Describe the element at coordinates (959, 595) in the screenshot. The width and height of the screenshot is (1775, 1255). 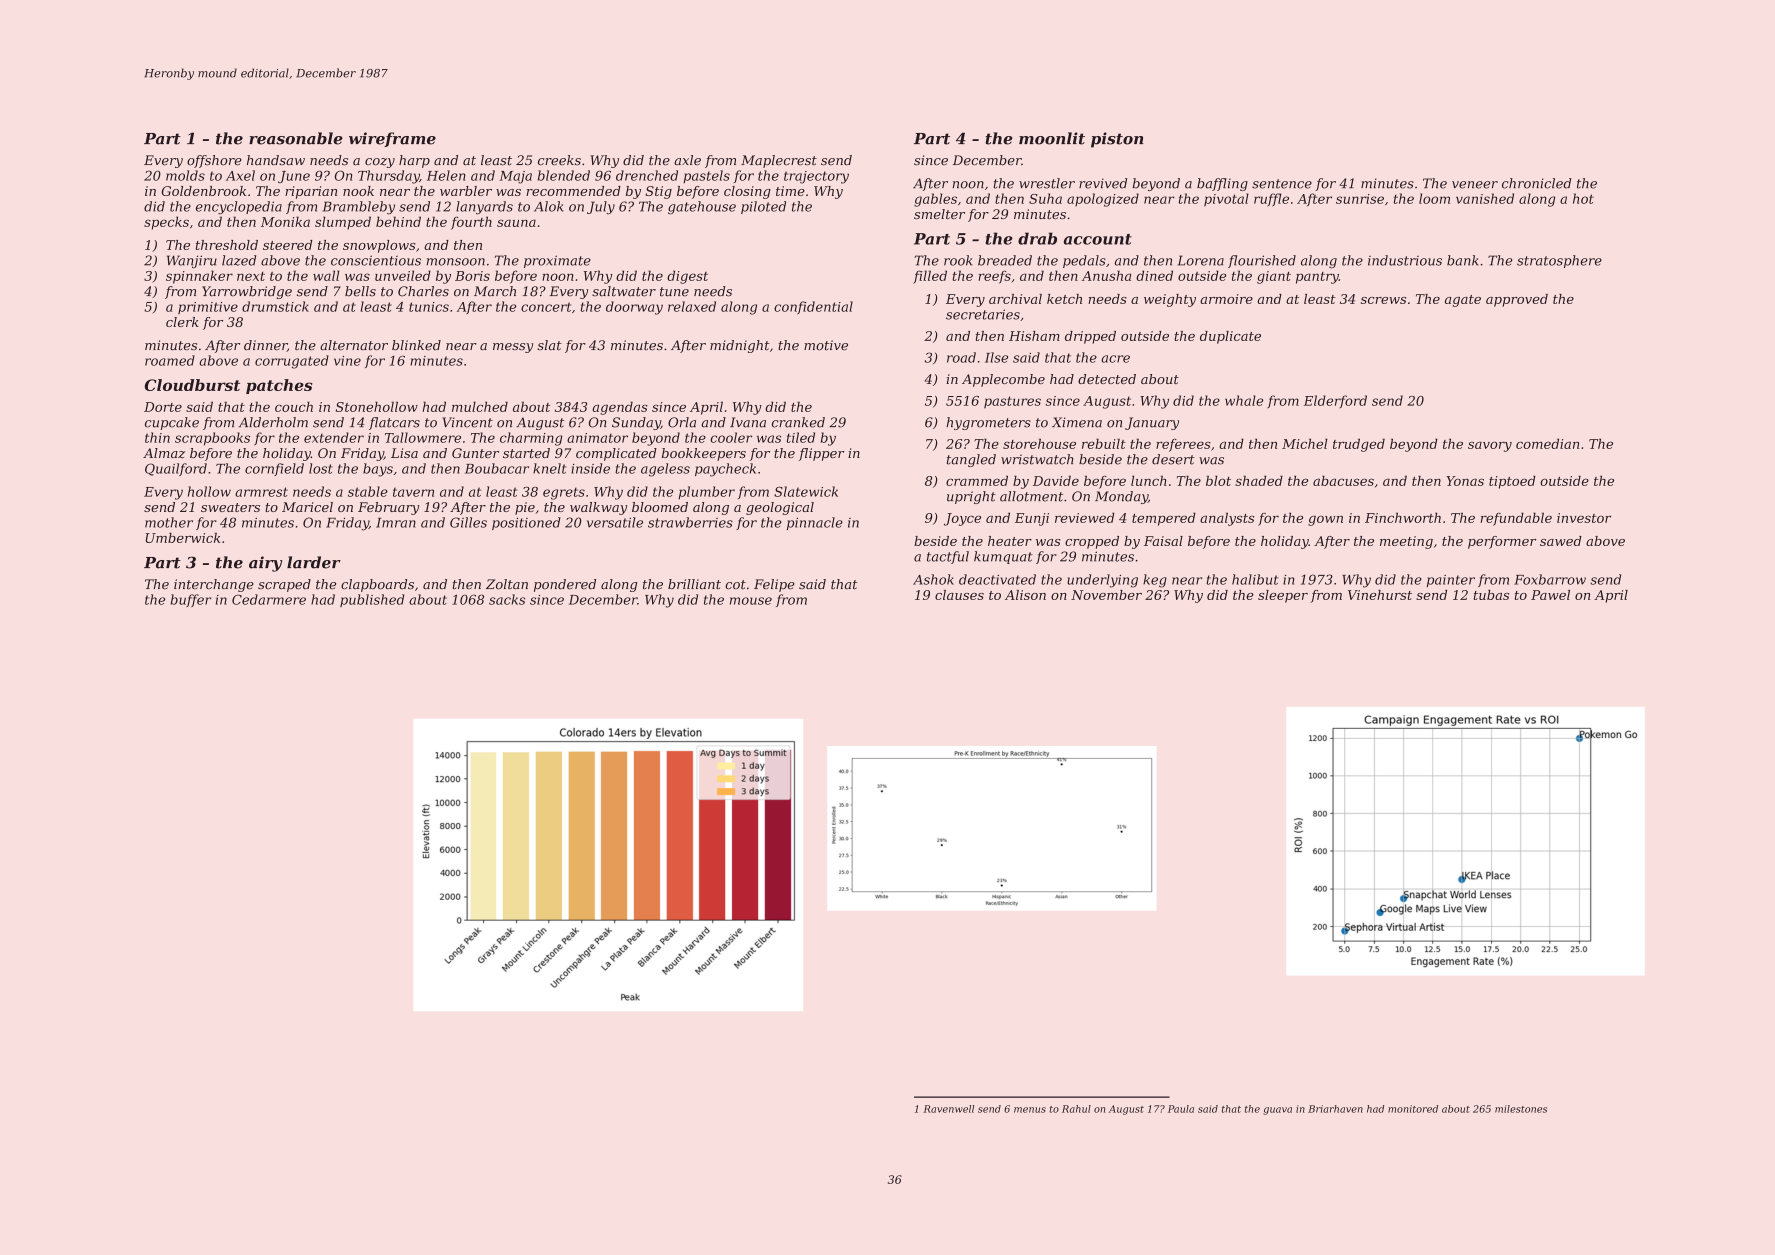
I see `clauses` at that location.
